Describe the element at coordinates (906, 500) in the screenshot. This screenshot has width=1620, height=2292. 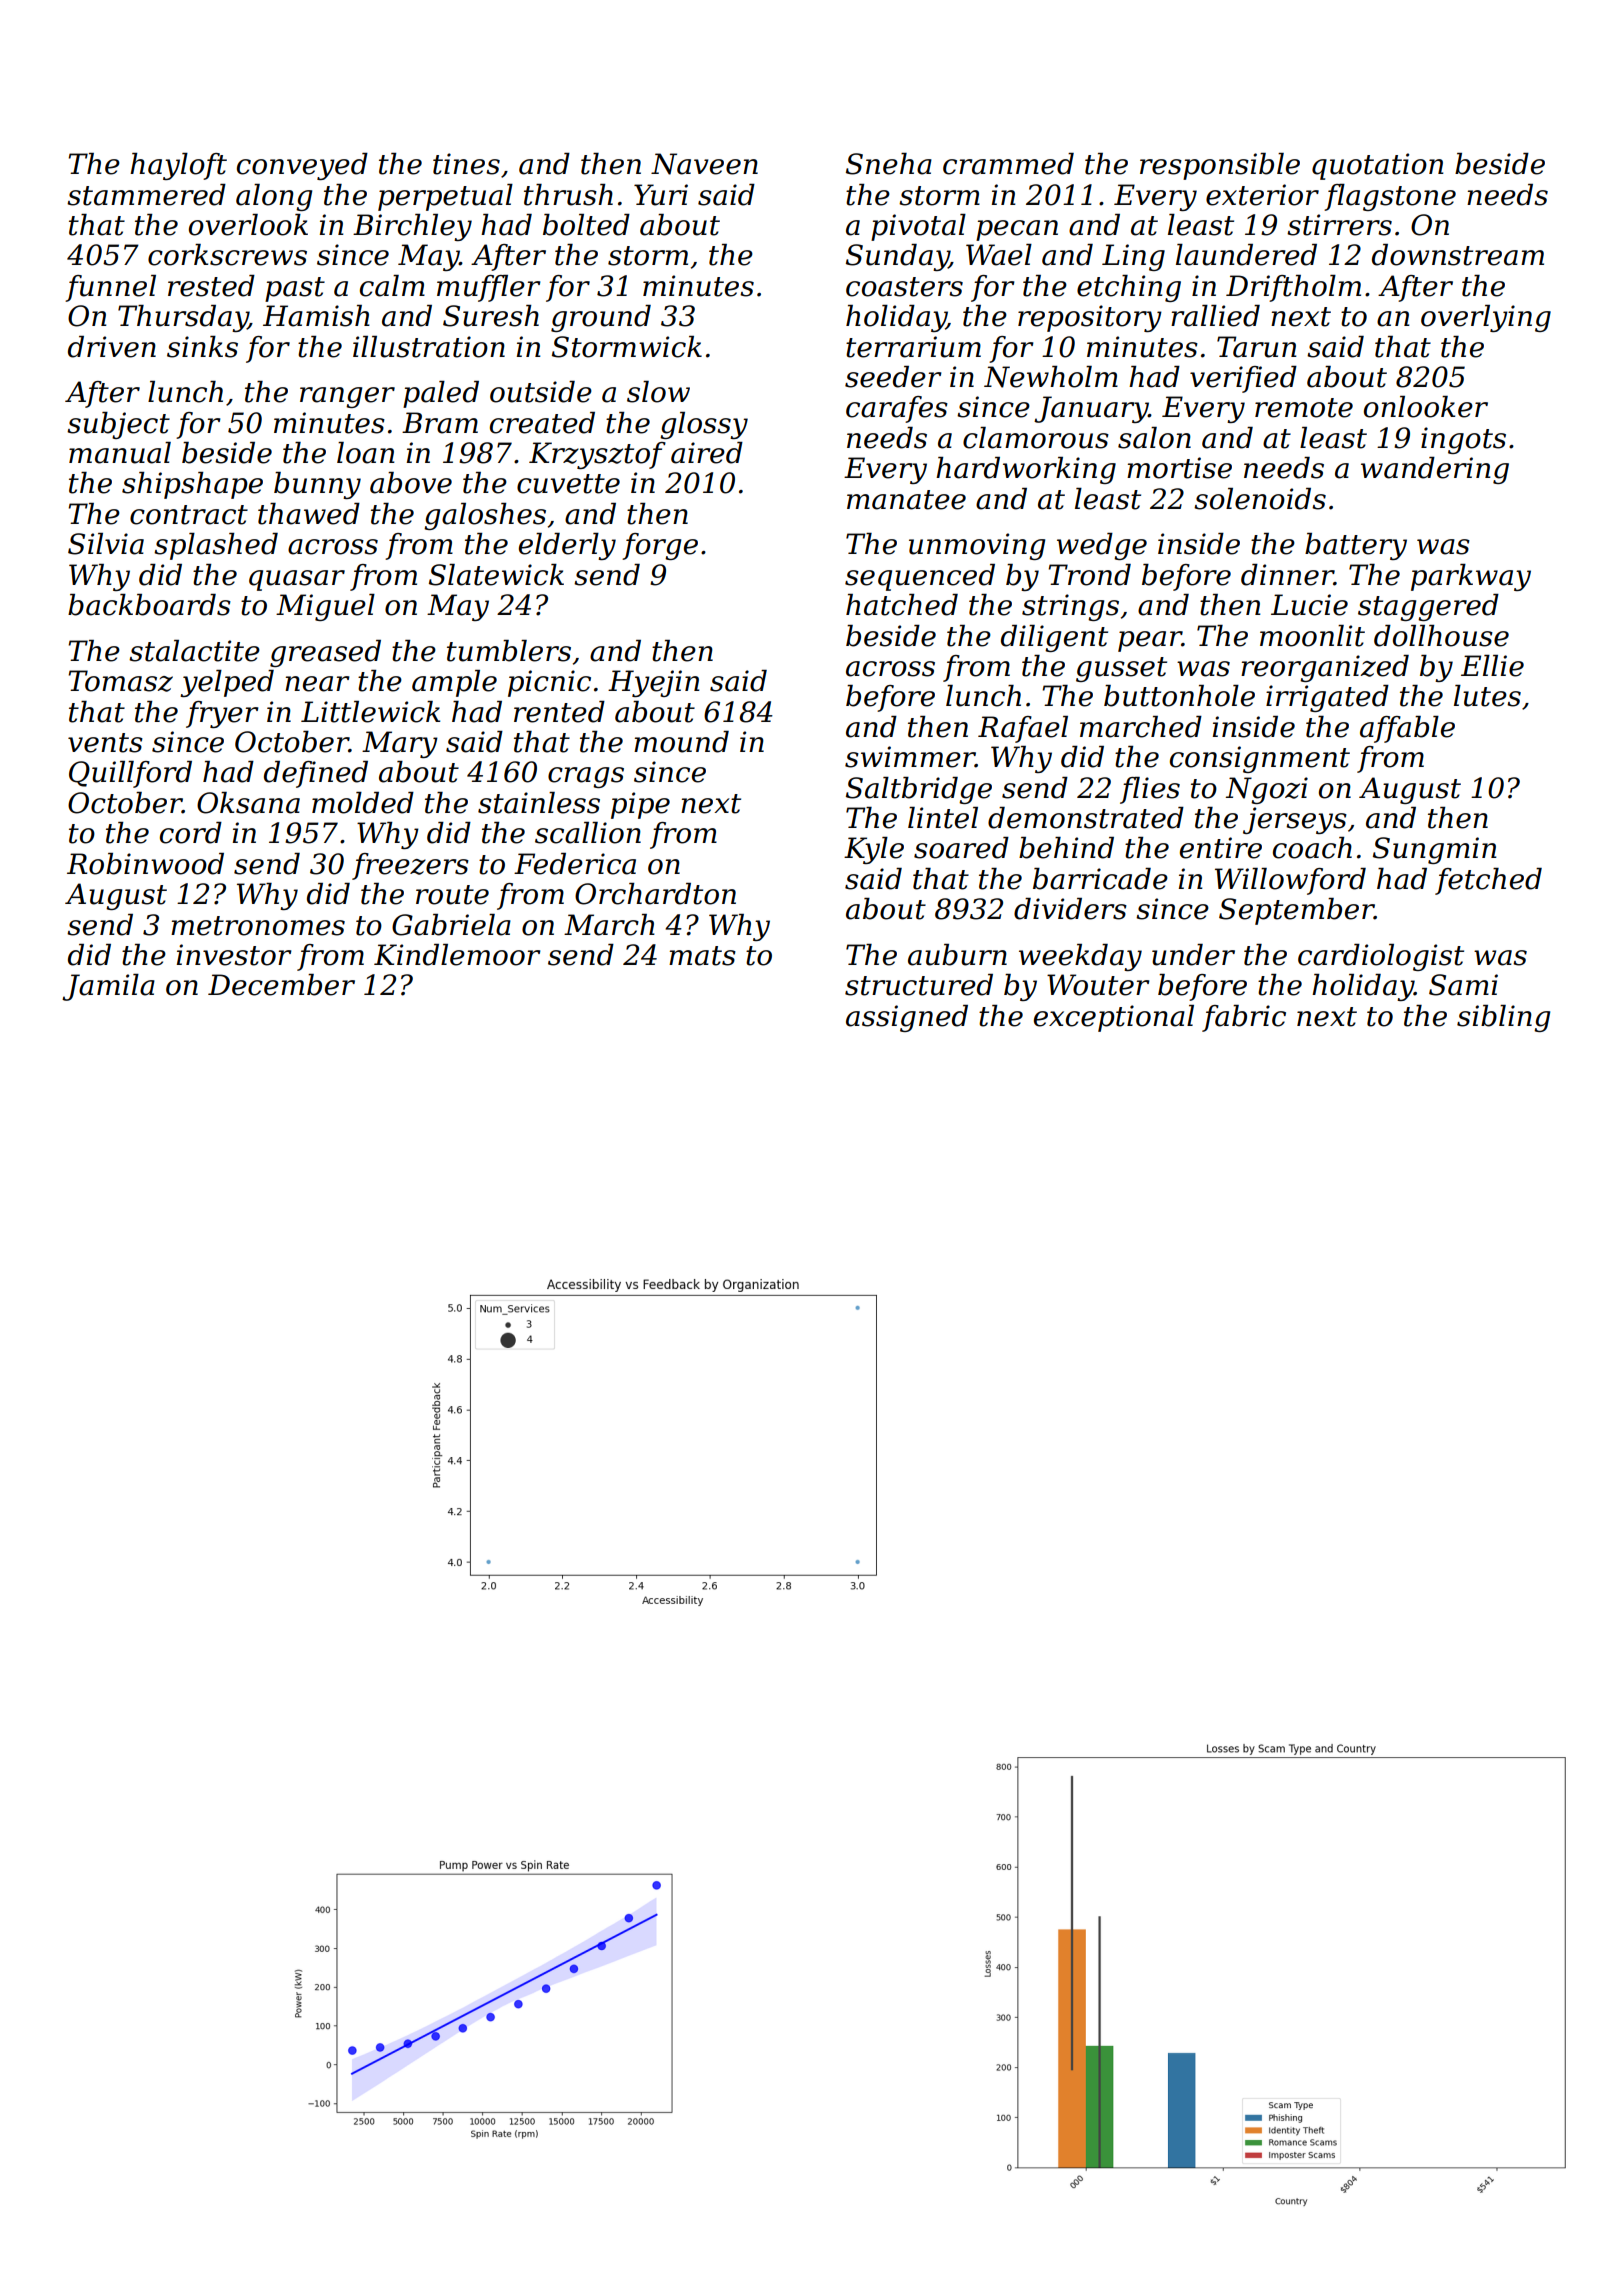
I see `manatee` at that location.
